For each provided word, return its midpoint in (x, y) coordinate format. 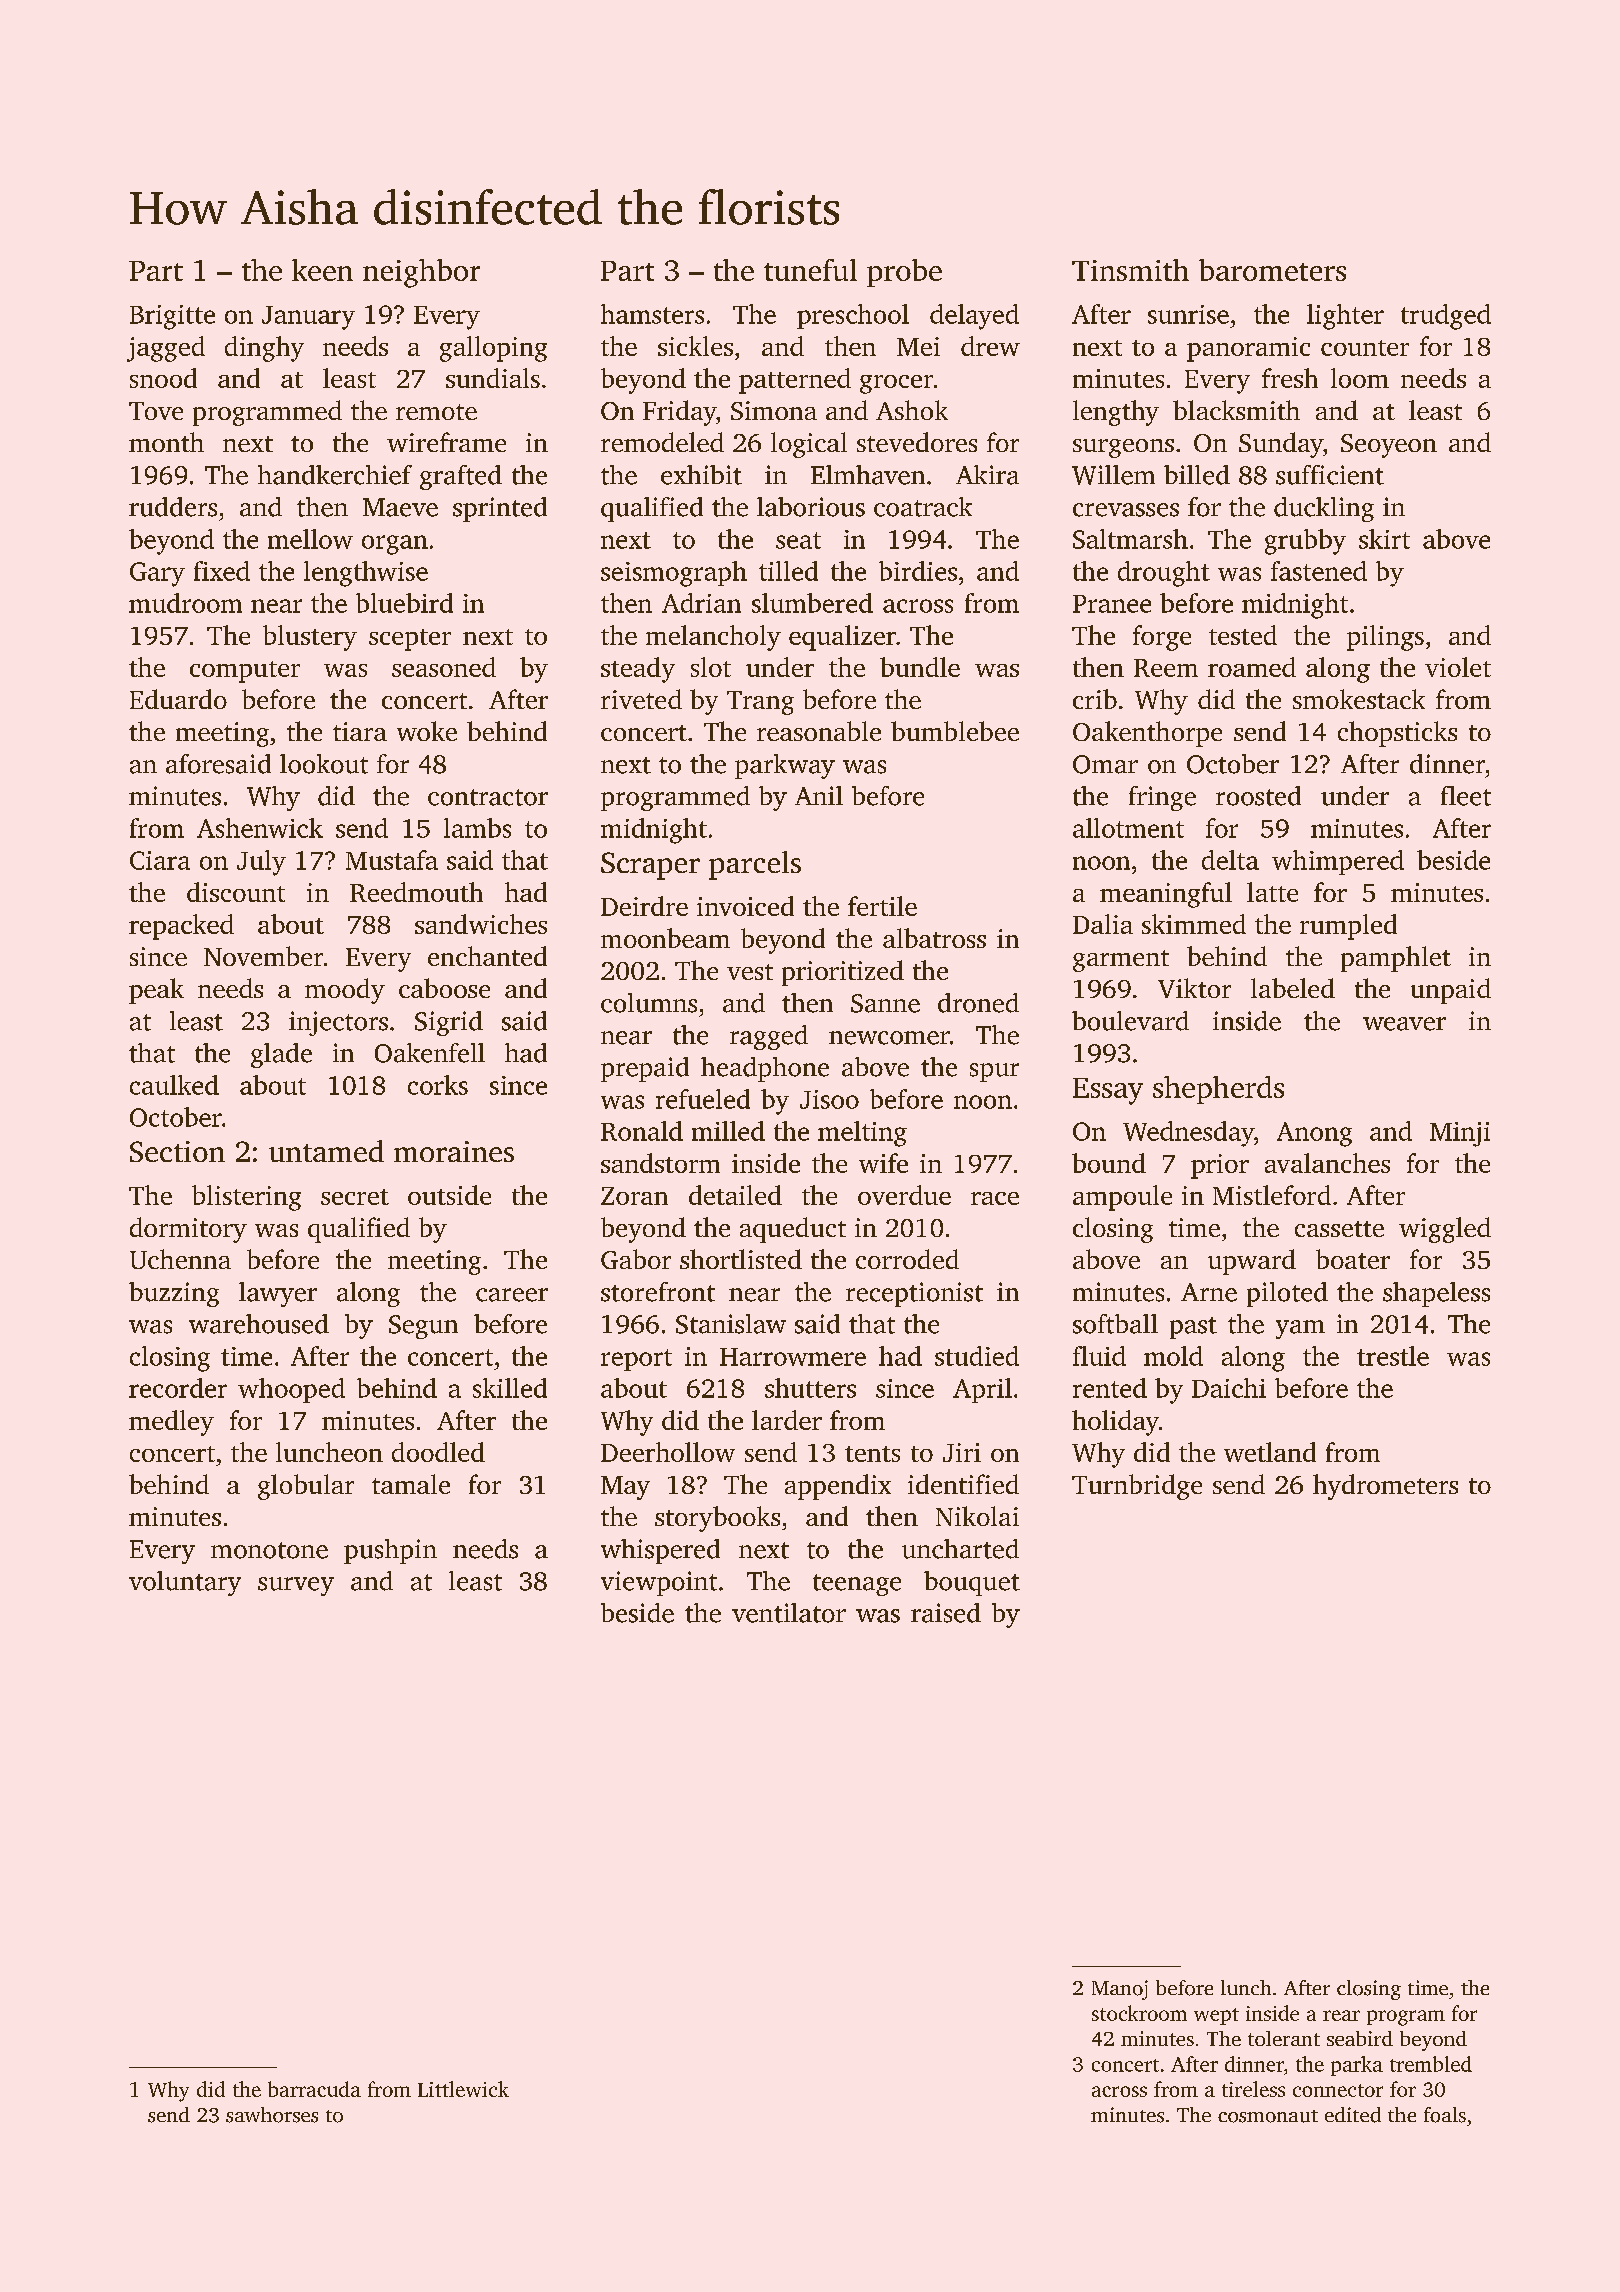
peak (156, 991)
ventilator (789, 1613)
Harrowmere (793, 1357)
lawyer (278, 1294)
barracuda (314, 2089)
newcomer (889, 1038)
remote (436, 412)
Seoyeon (1389, 446)
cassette (1339, 1229)
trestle (1393, 1356)
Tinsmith (1130, 270)
